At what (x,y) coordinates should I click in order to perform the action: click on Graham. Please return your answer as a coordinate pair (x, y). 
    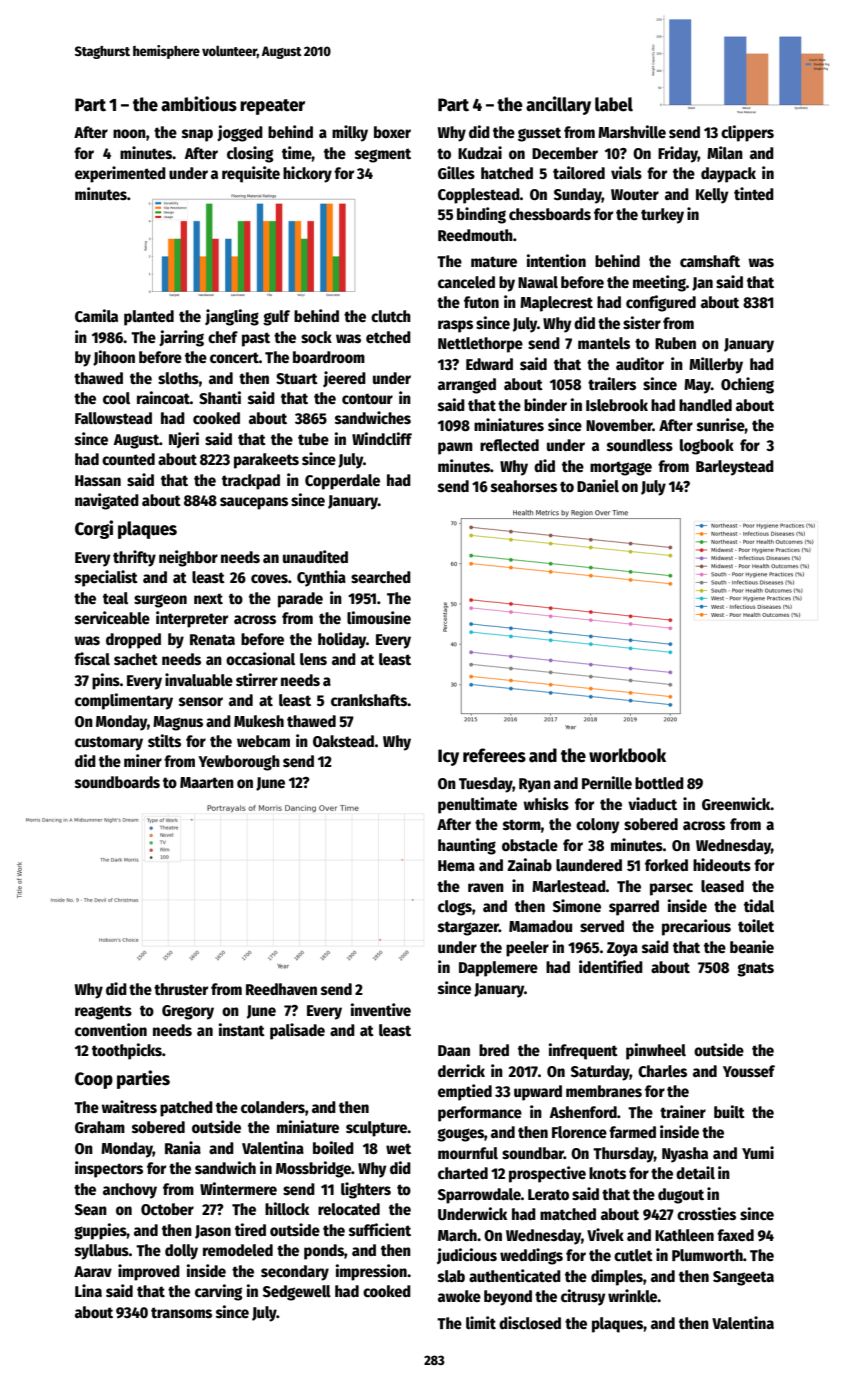
    Looking at the image, I should click on (100, 1127).
